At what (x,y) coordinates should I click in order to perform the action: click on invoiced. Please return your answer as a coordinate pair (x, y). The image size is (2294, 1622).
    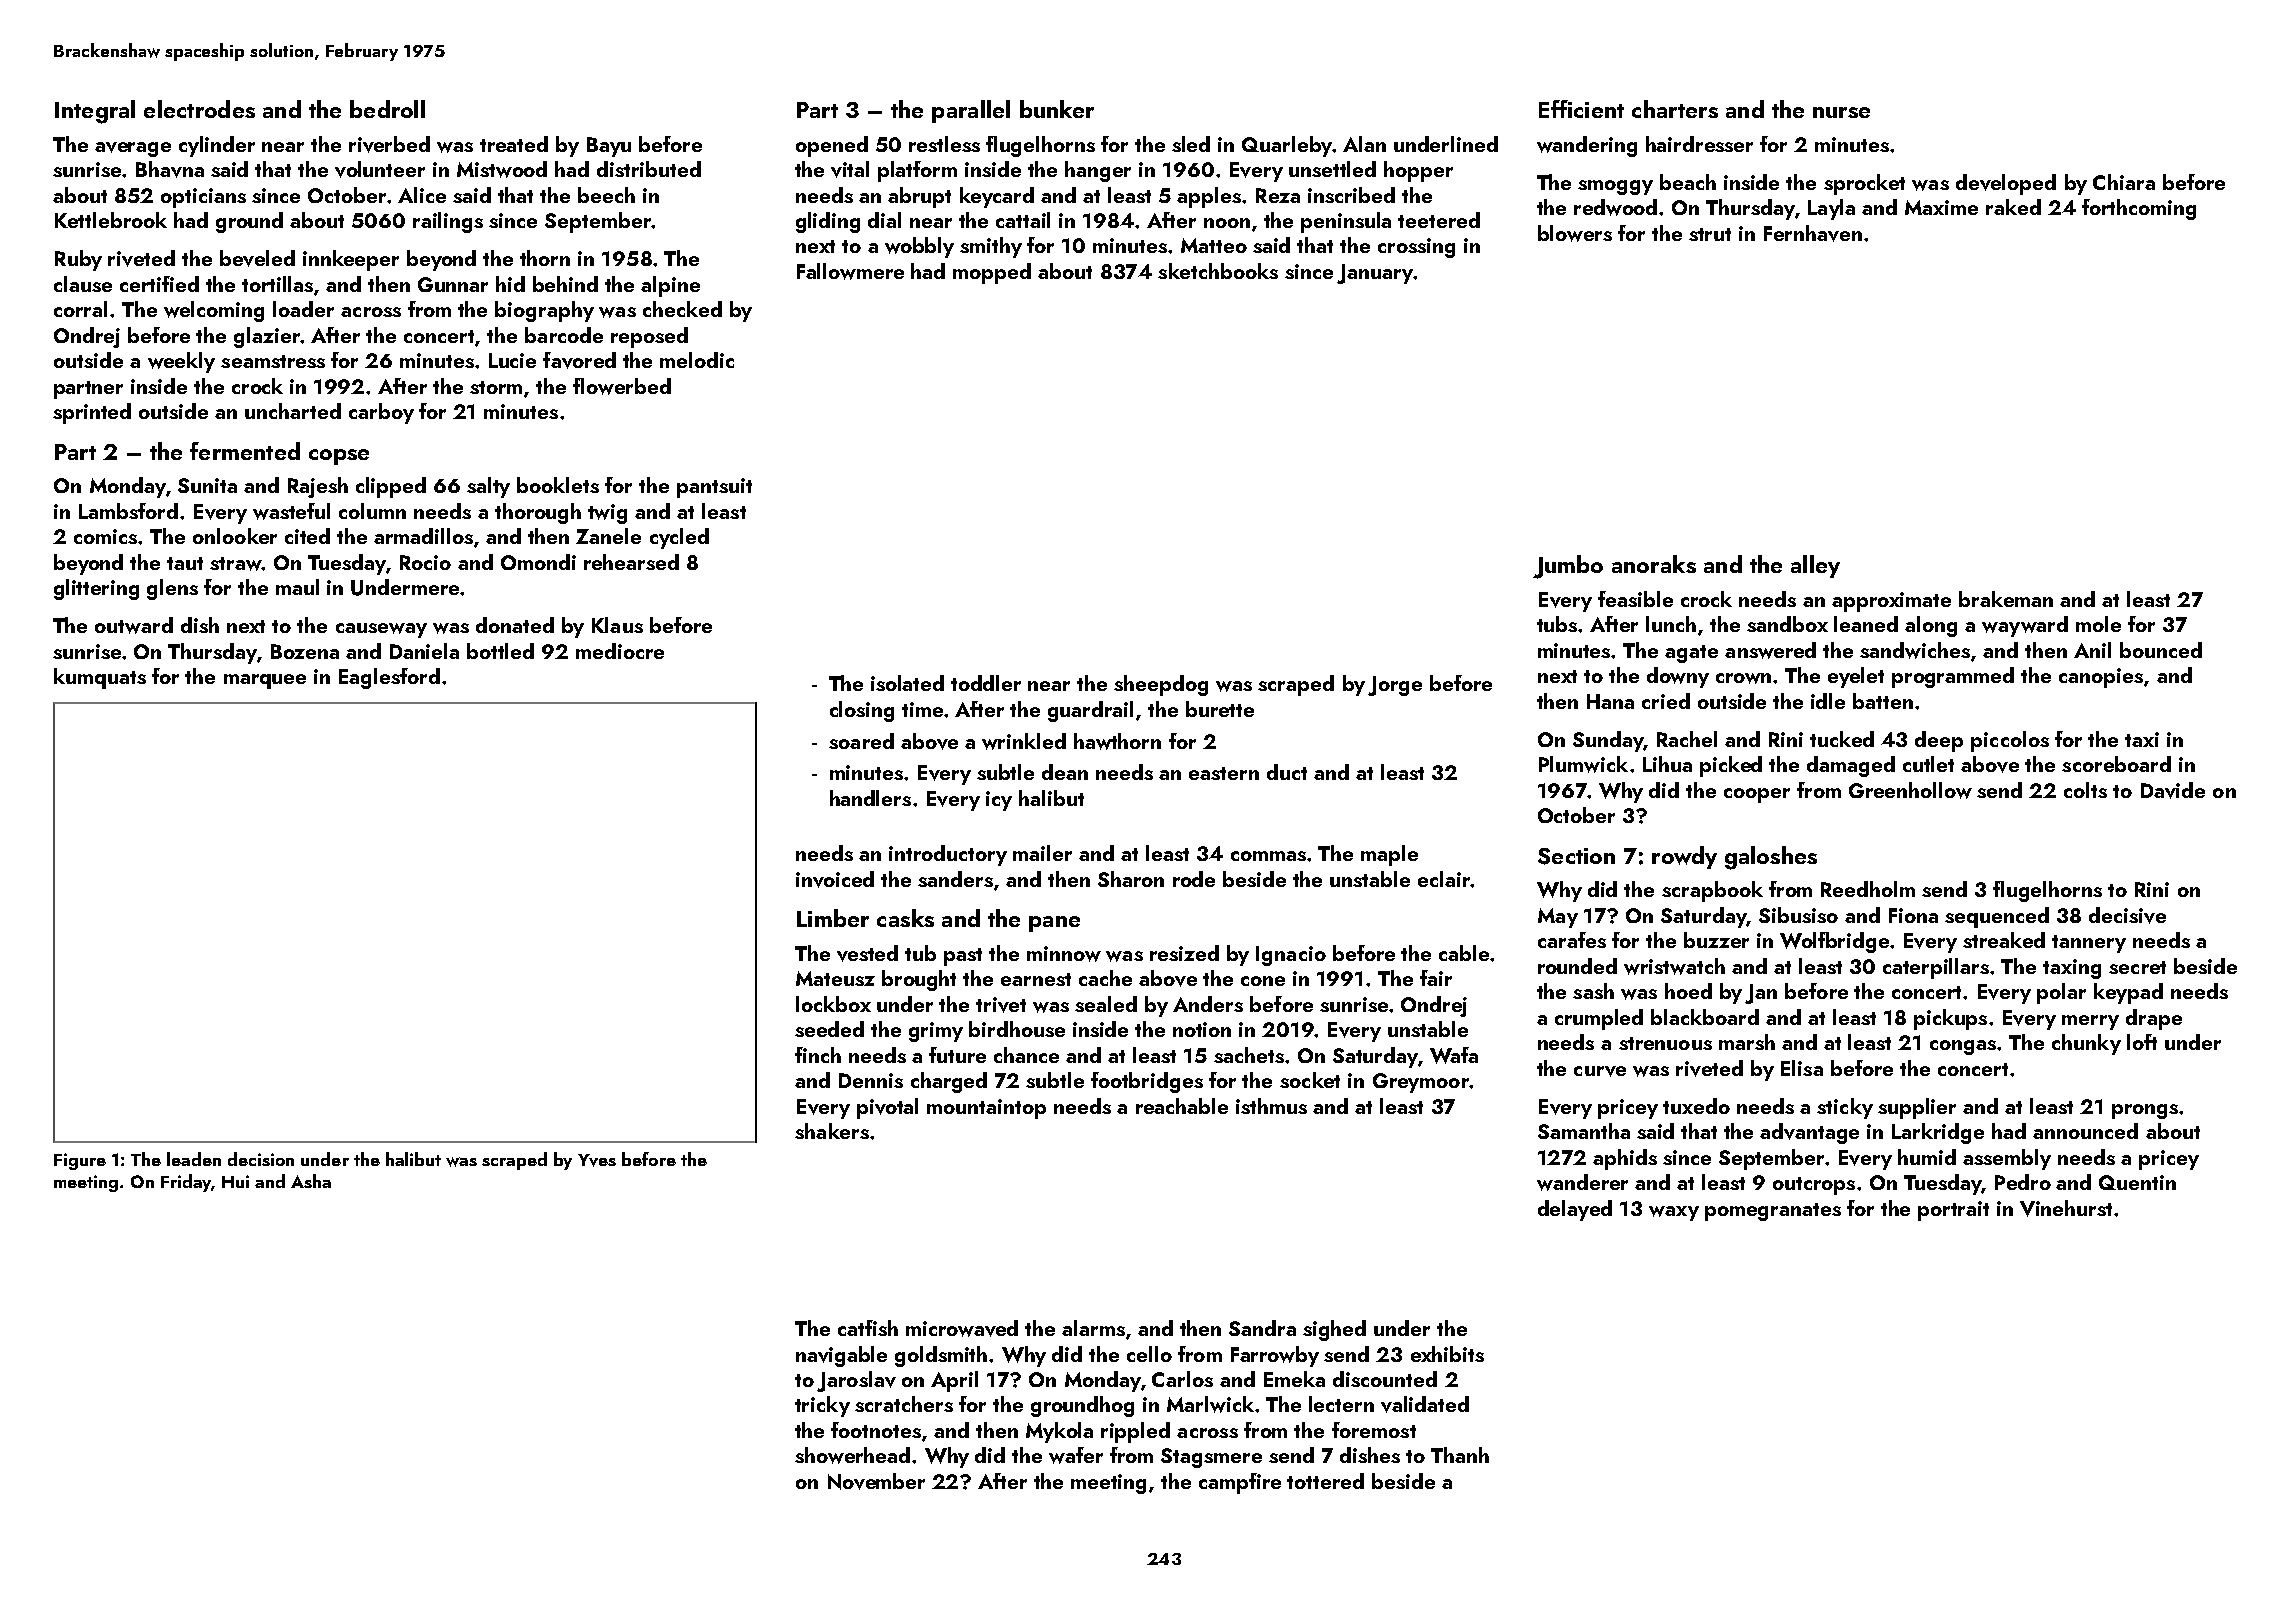
    Looking at the image, I should click on (835, 879).
